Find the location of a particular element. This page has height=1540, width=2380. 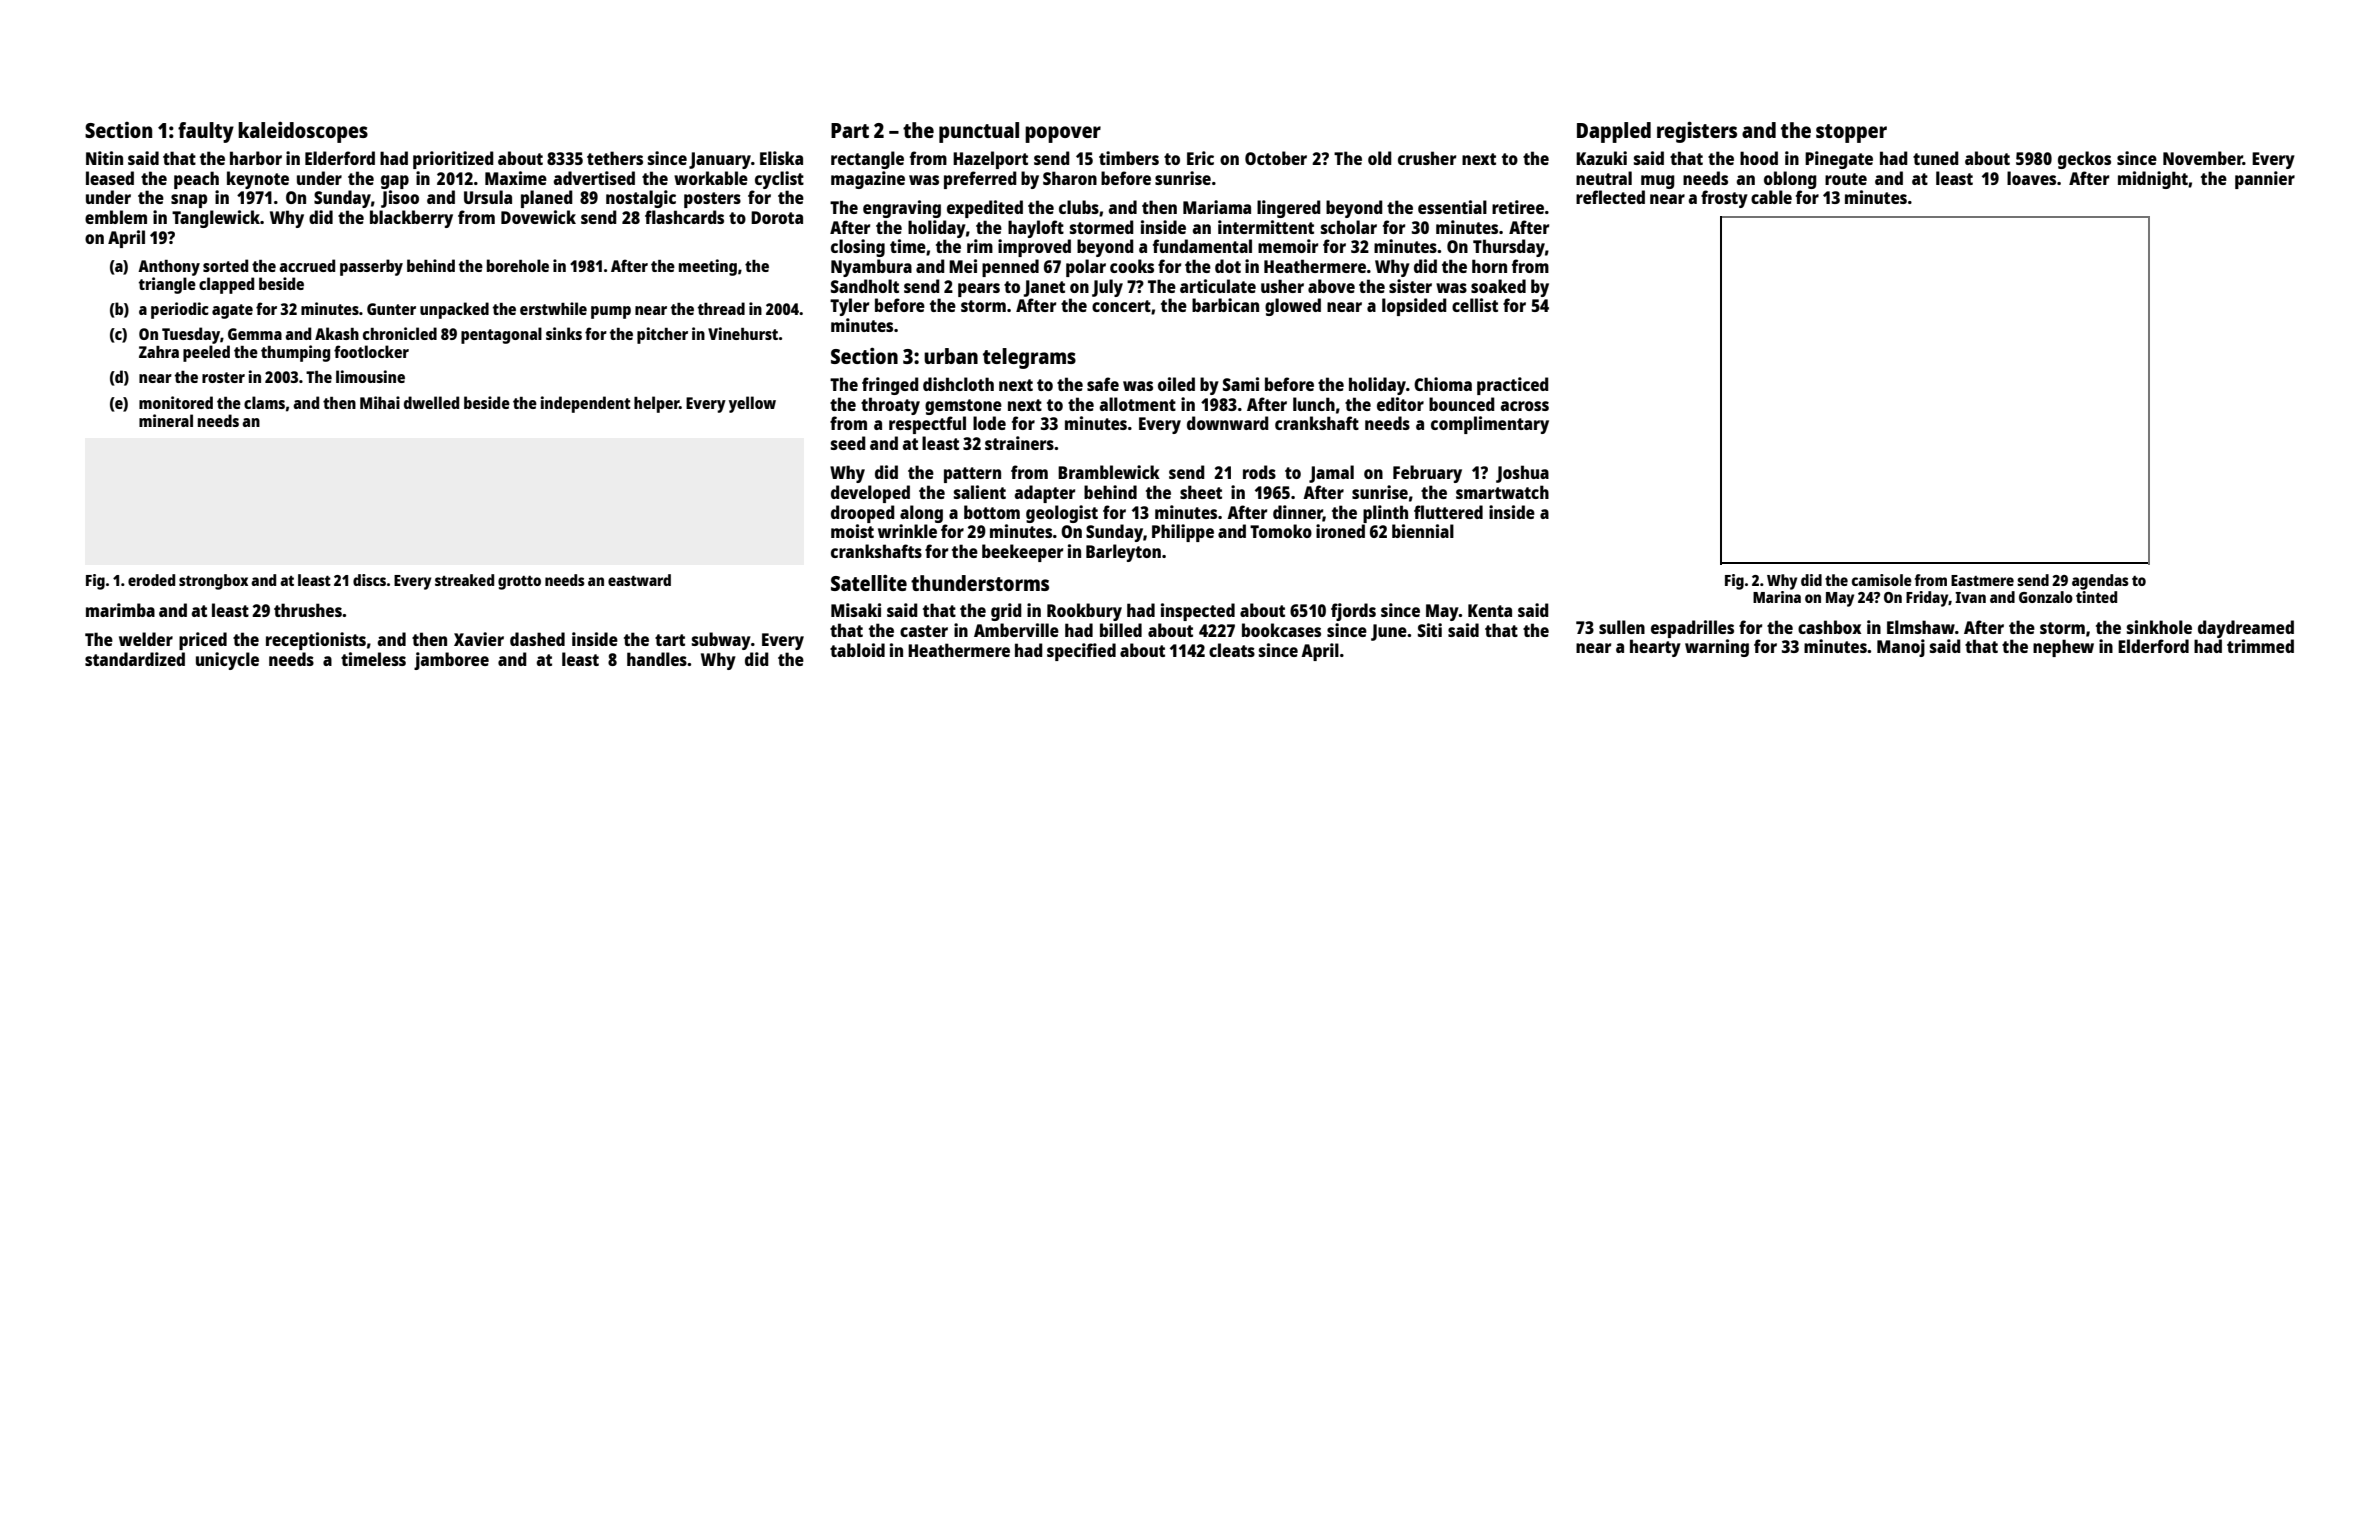

complimentary is located at coordinates (1490, 425).
